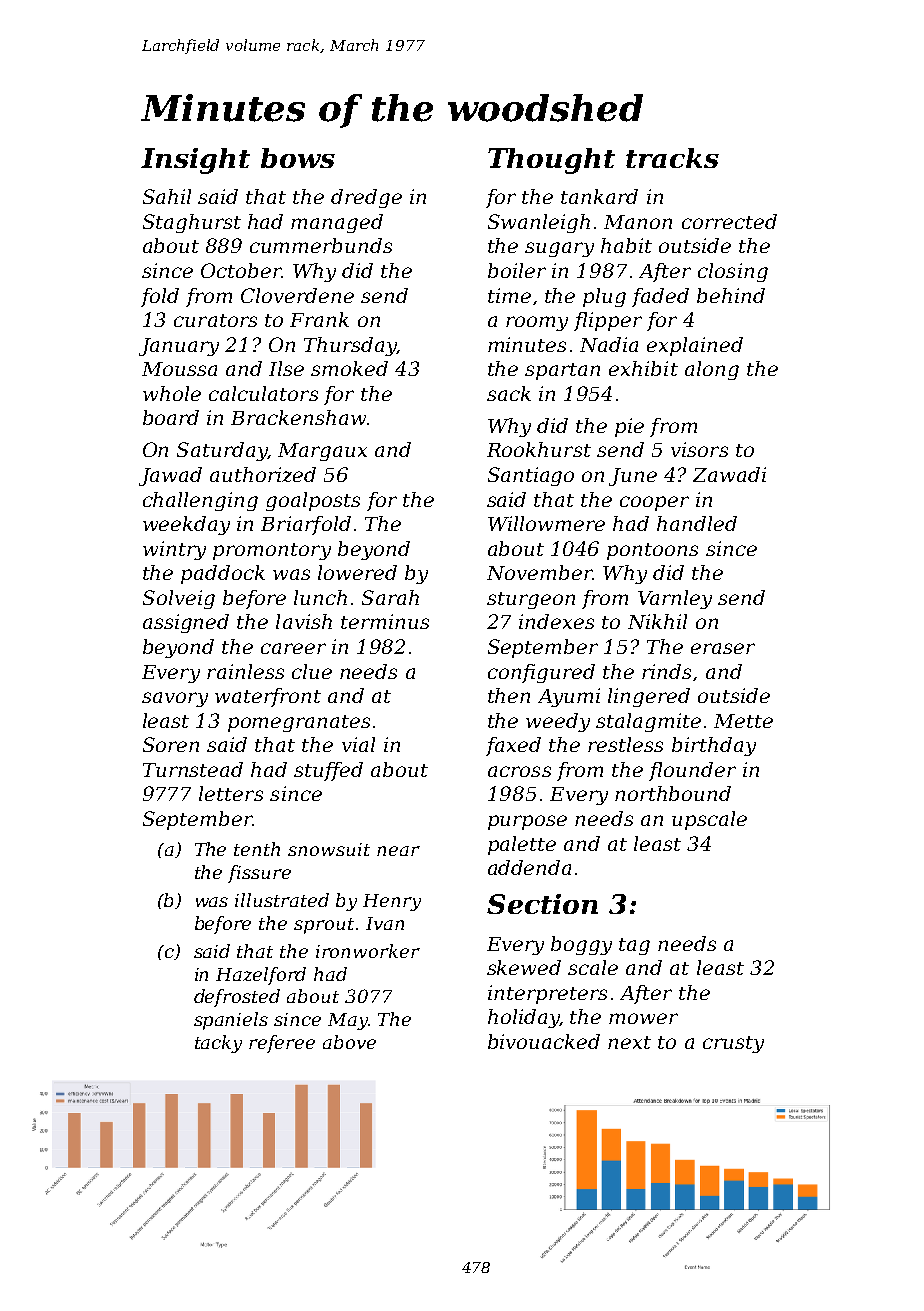  Describe the element at coordinates (524, 967) in the image. I see `skewed` at that location.
